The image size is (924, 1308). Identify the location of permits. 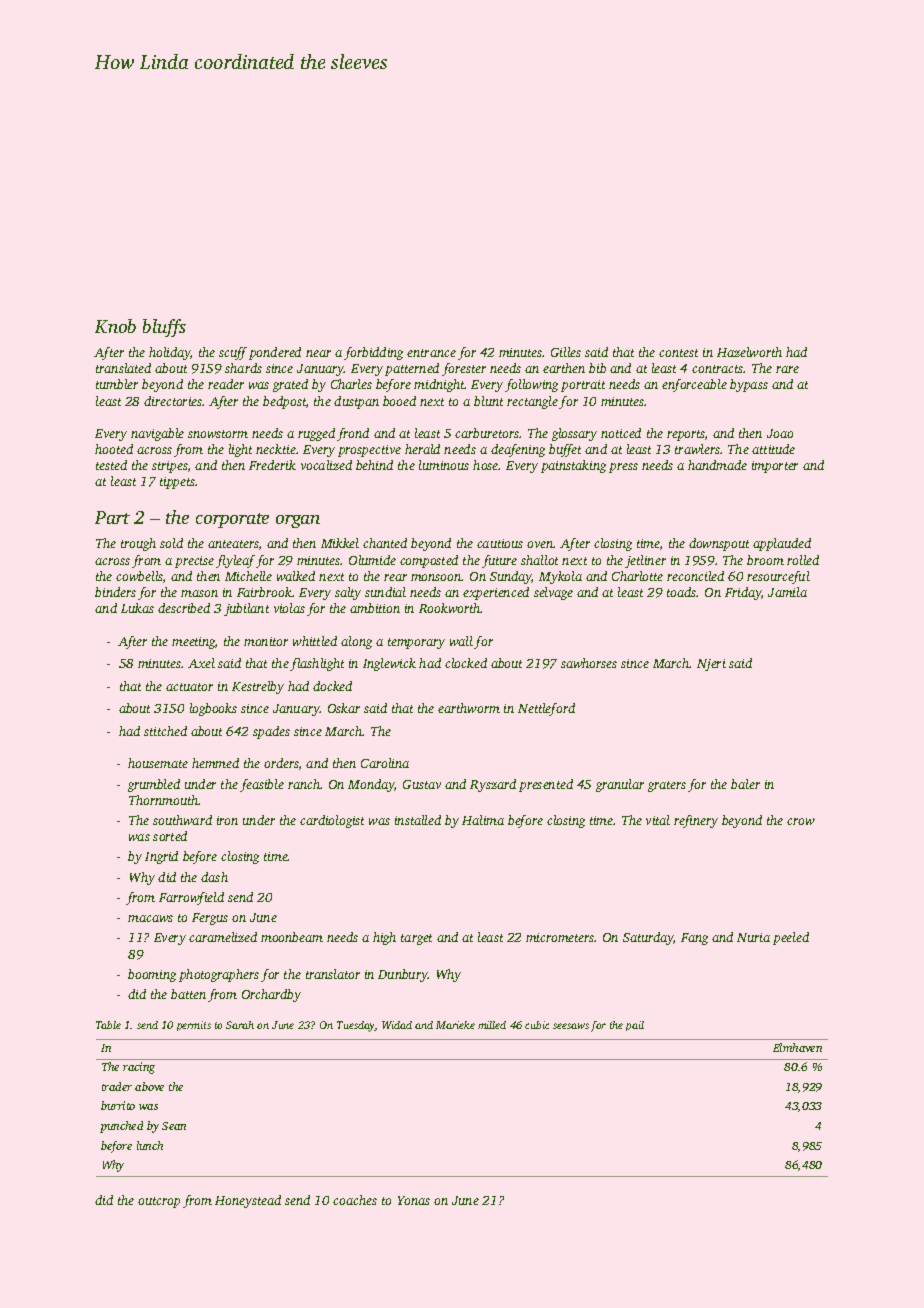
(194, 1026).
